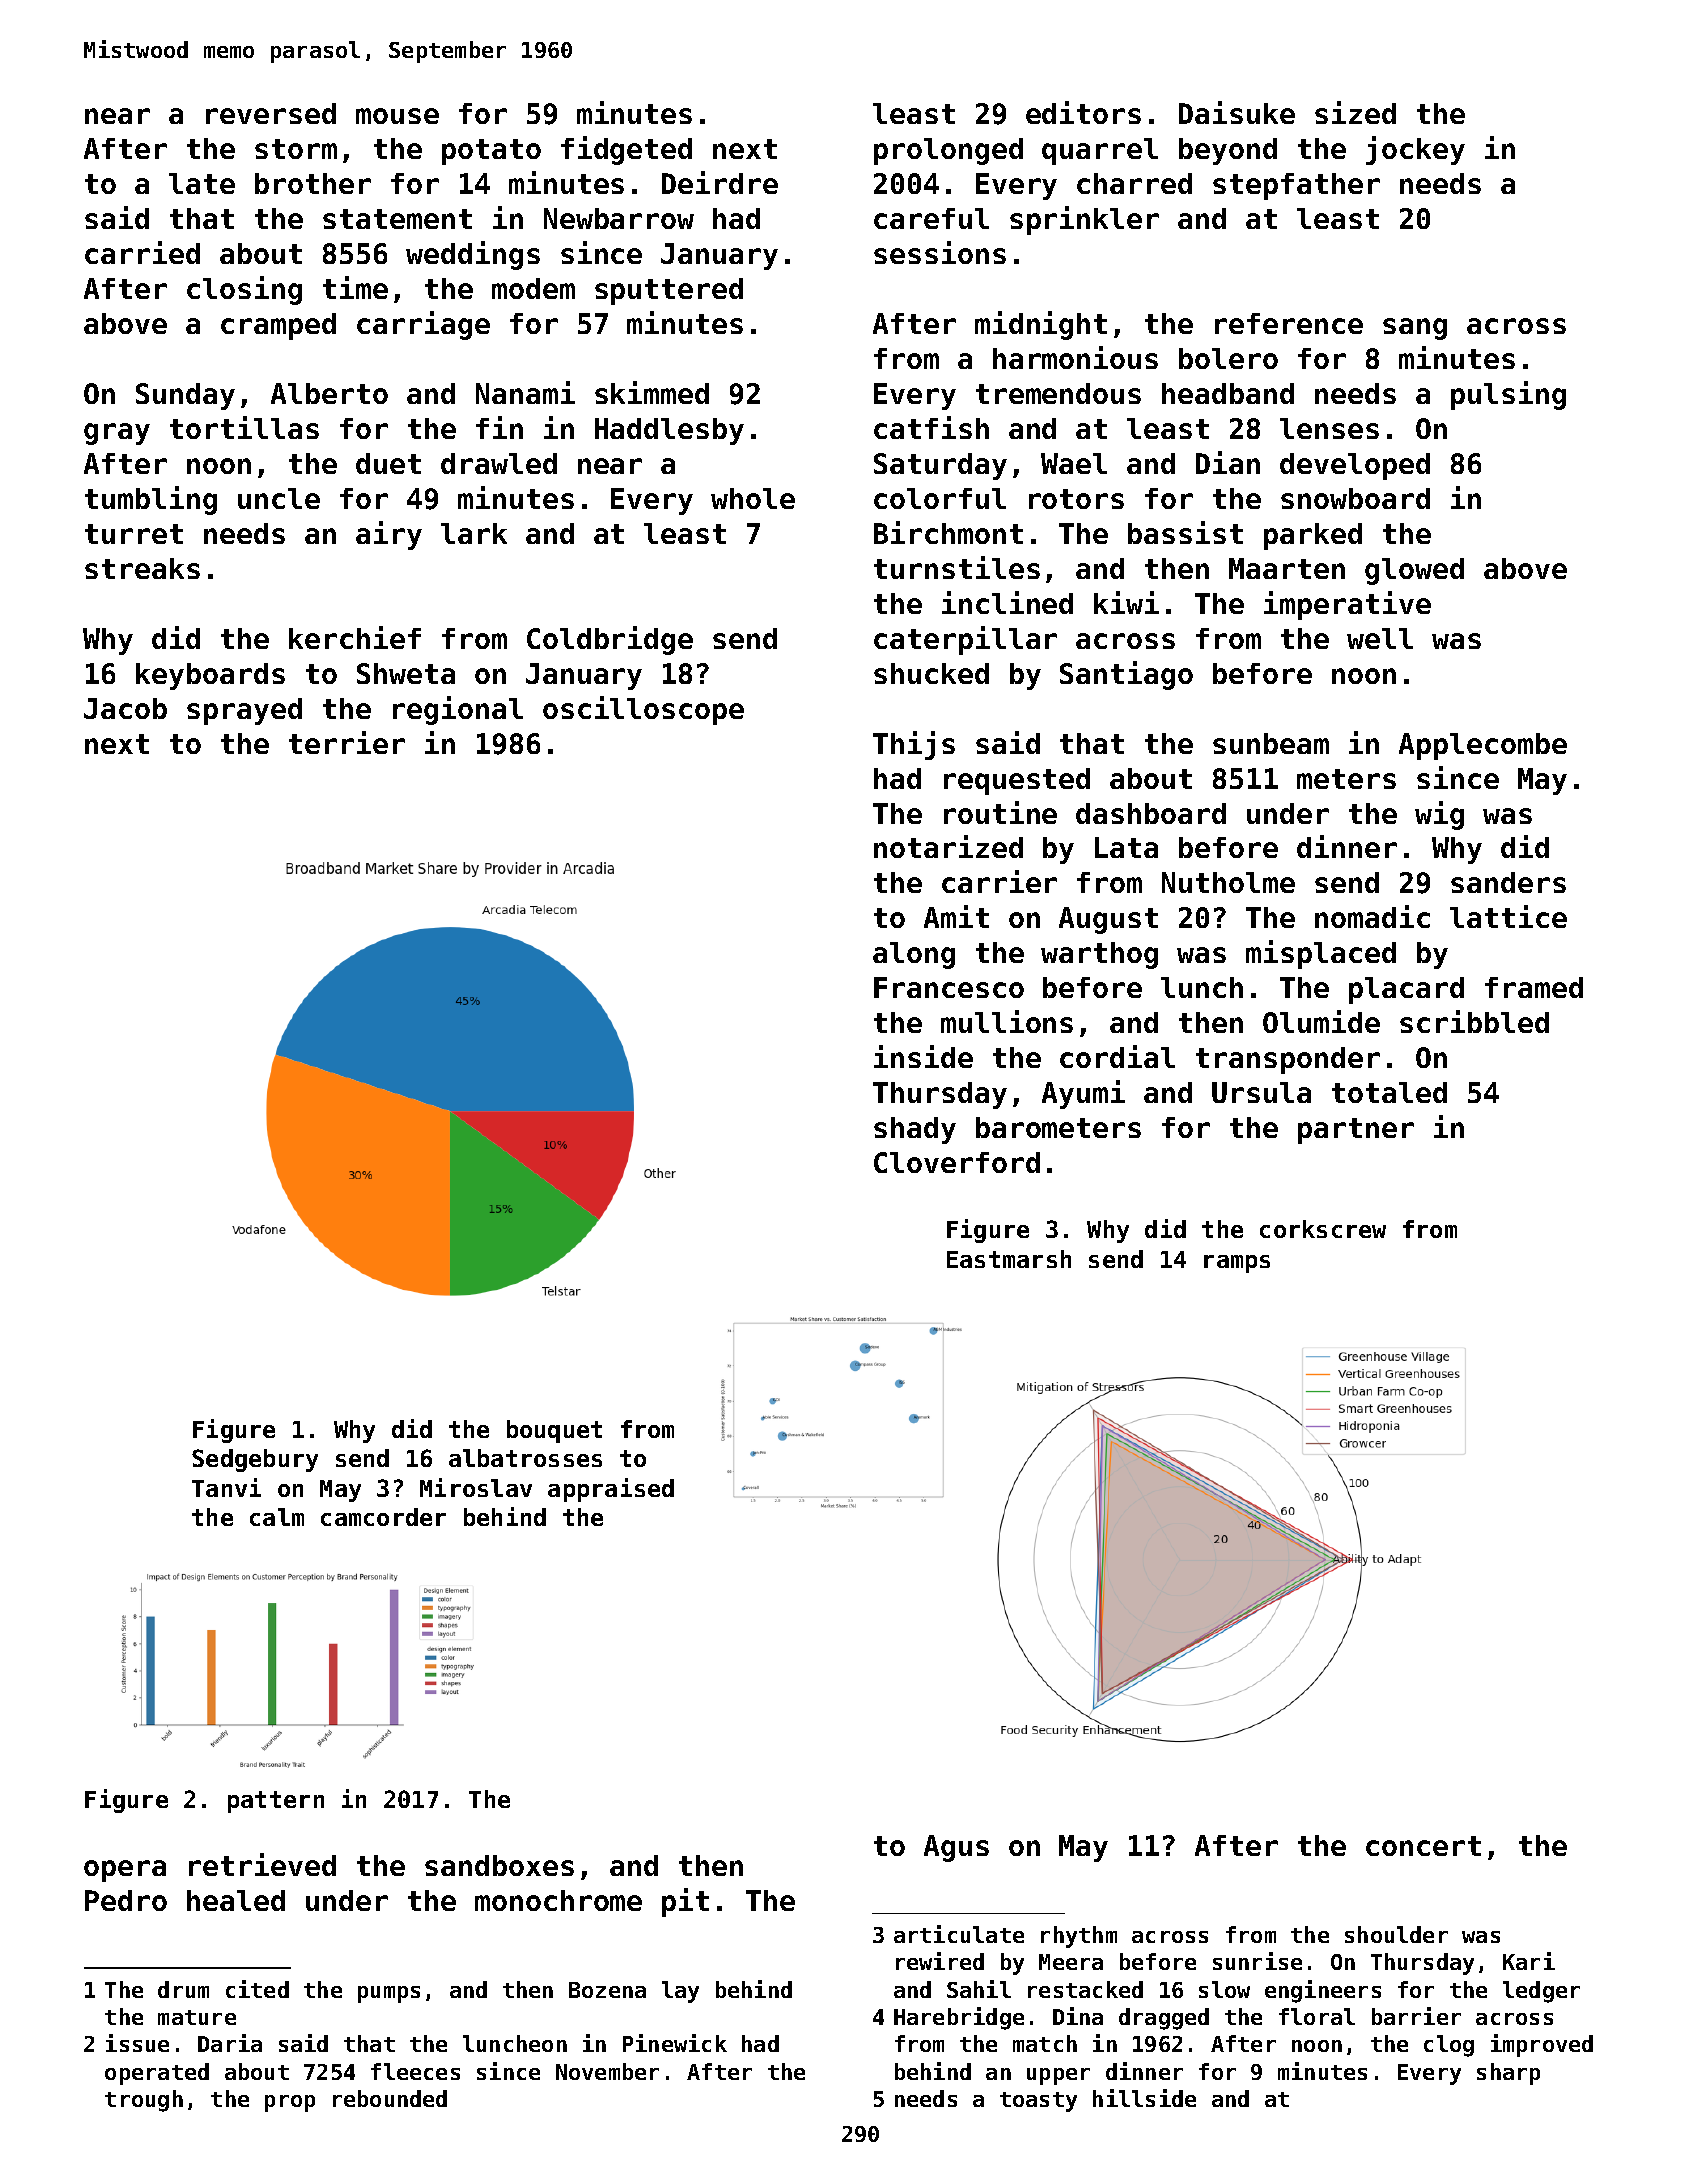  I want to click on well, so click(1380, 638).
